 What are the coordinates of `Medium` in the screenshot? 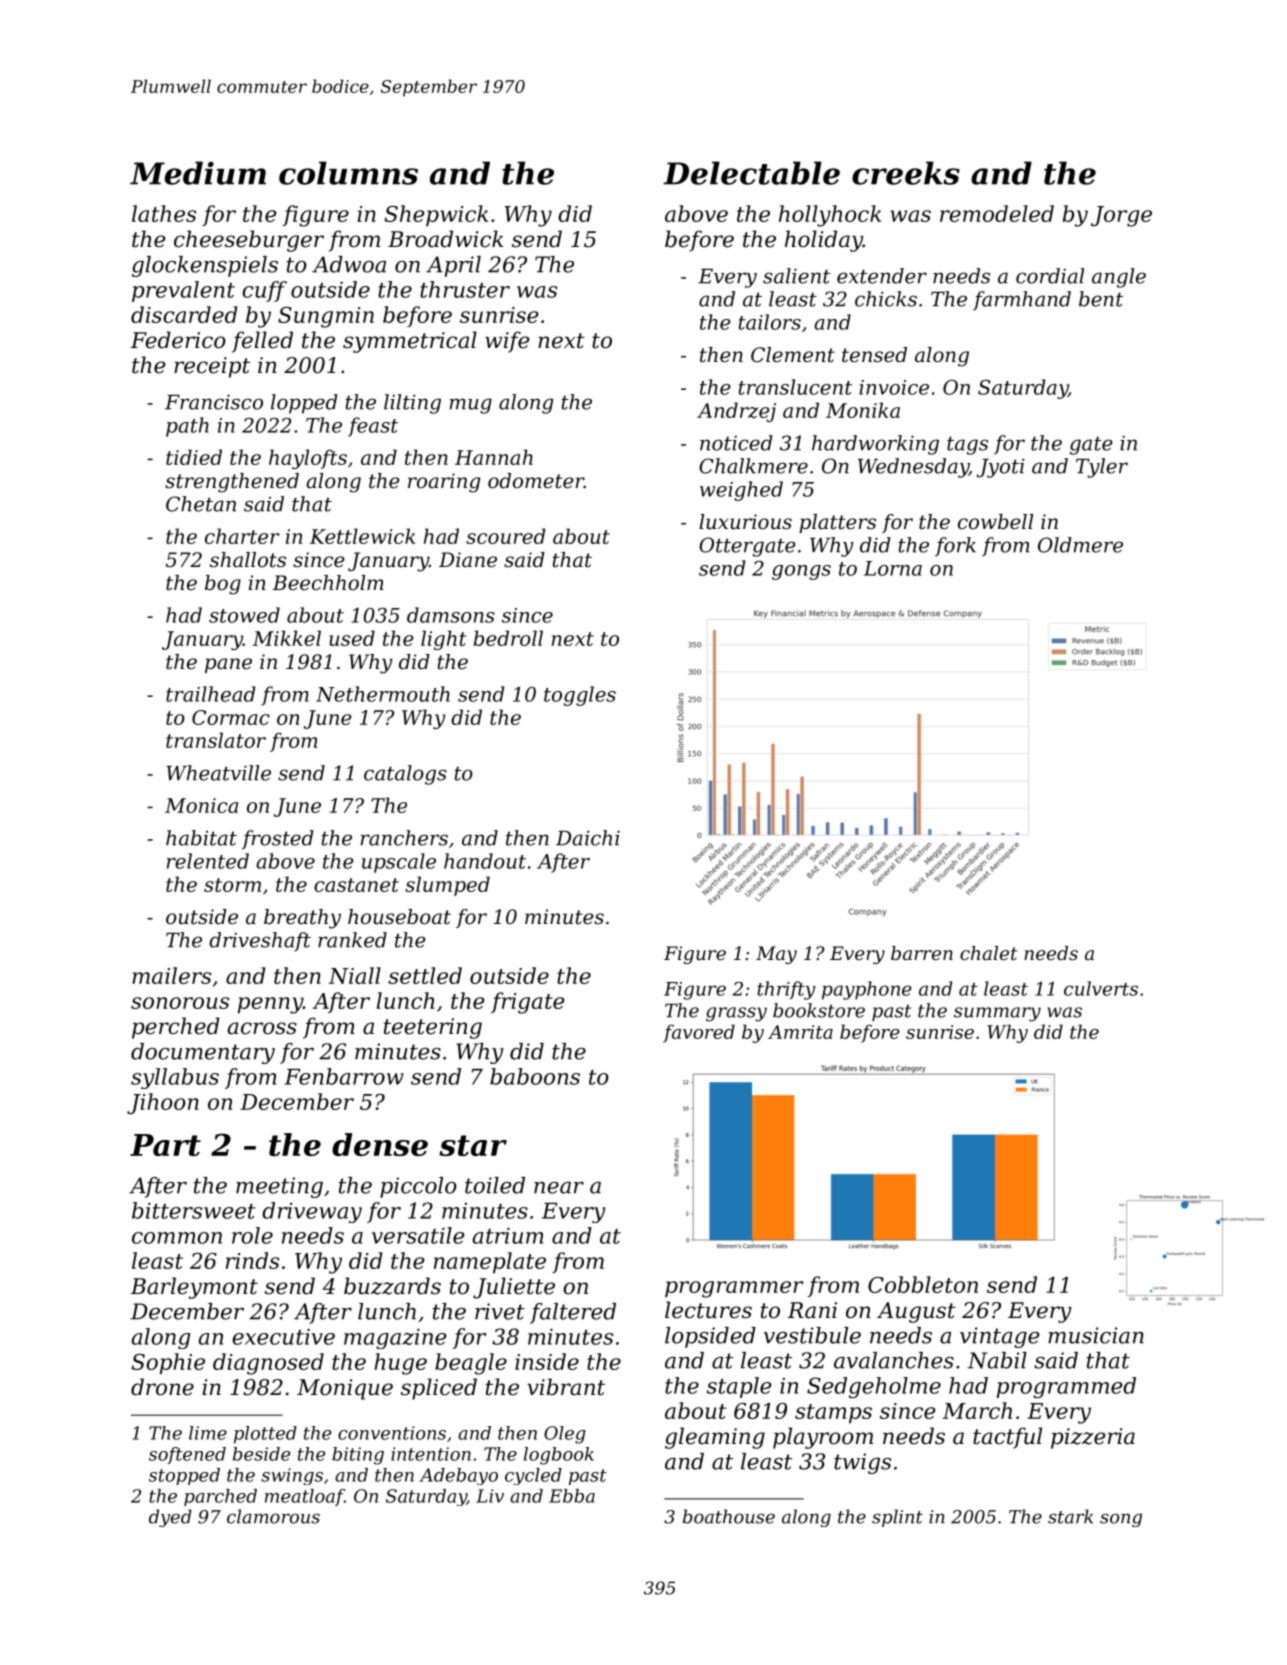 It's located at (198, 173).
